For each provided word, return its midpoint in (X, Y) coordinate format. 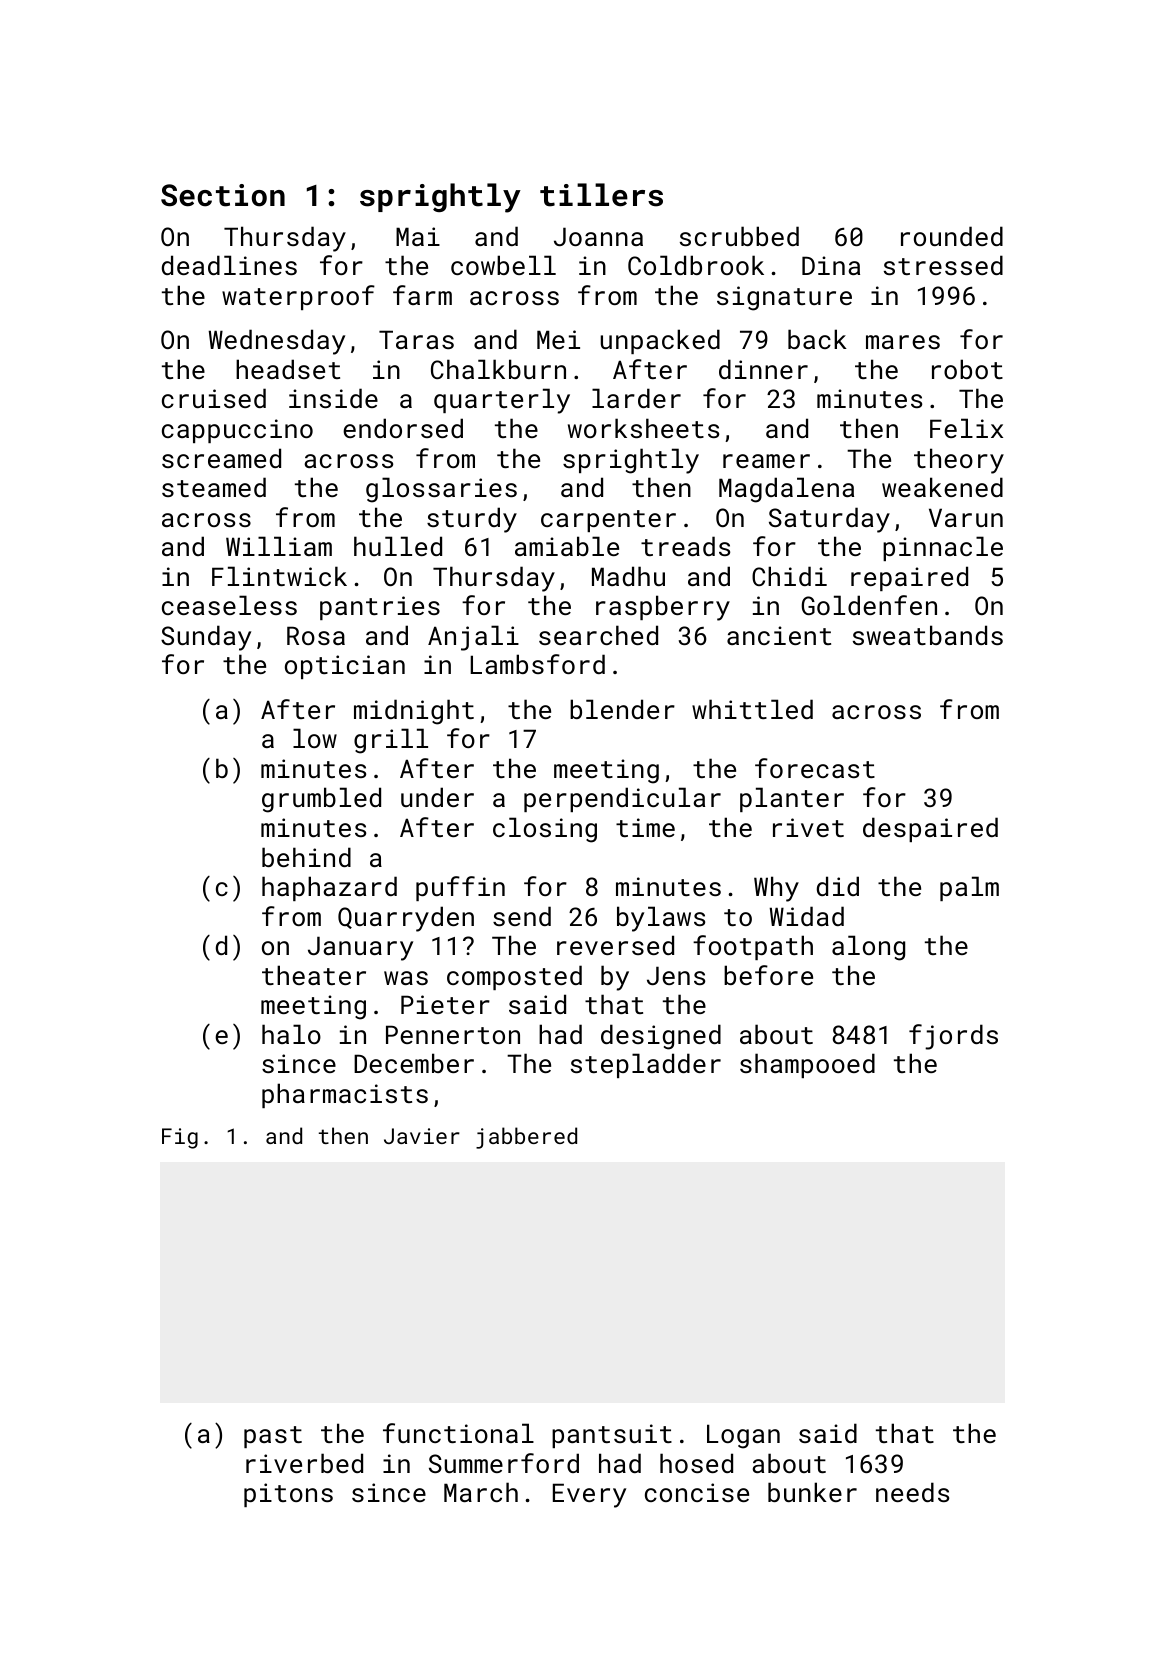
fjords (953, 1037)
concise (697, 1492)
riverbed (304, 1463)
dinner (763, 369)
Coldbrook (696, 265)
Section (223, 195)
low (315, 738)
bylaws (661, 919)
